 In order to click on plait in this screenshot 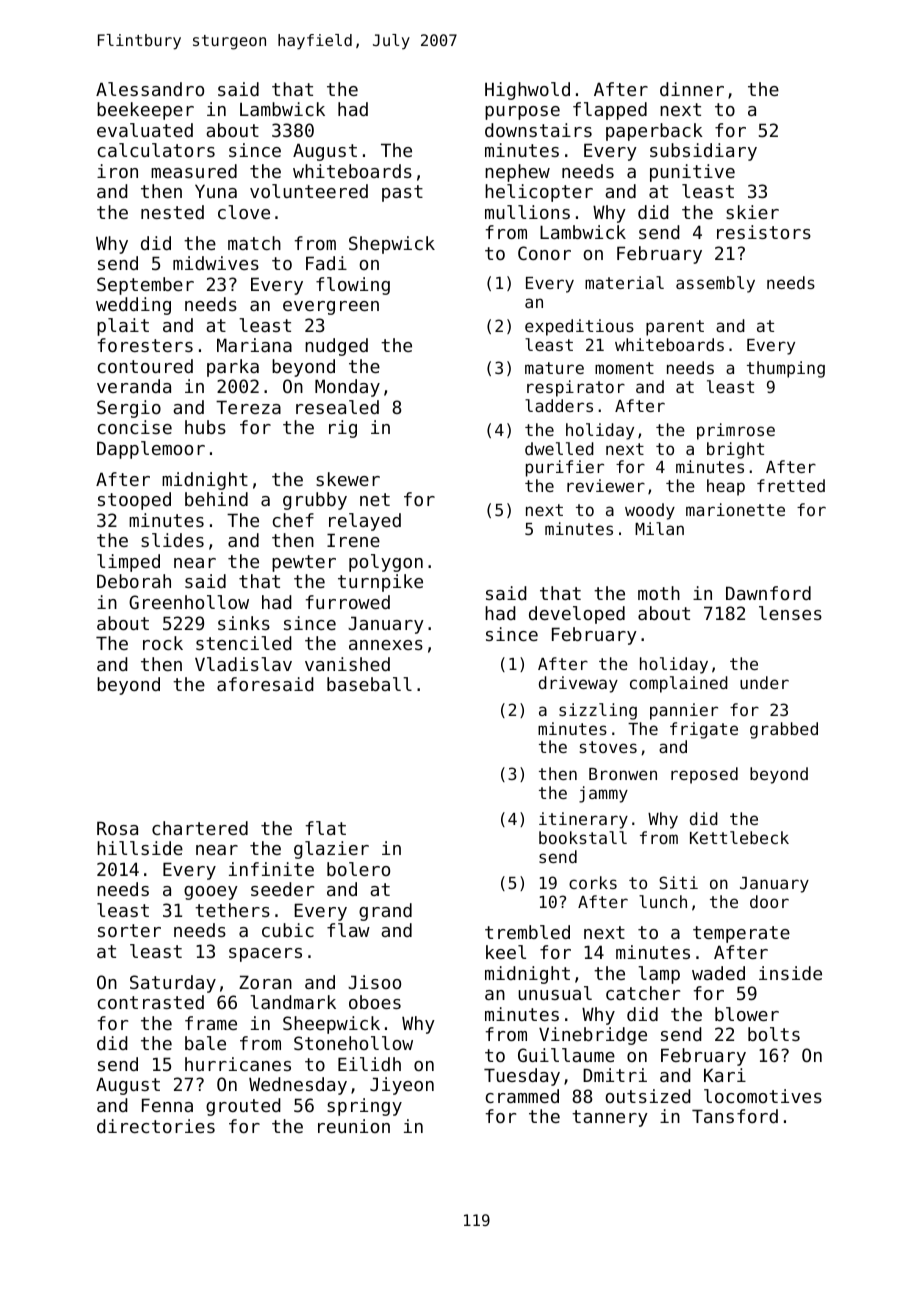, I will do `click(123, 327)`.
